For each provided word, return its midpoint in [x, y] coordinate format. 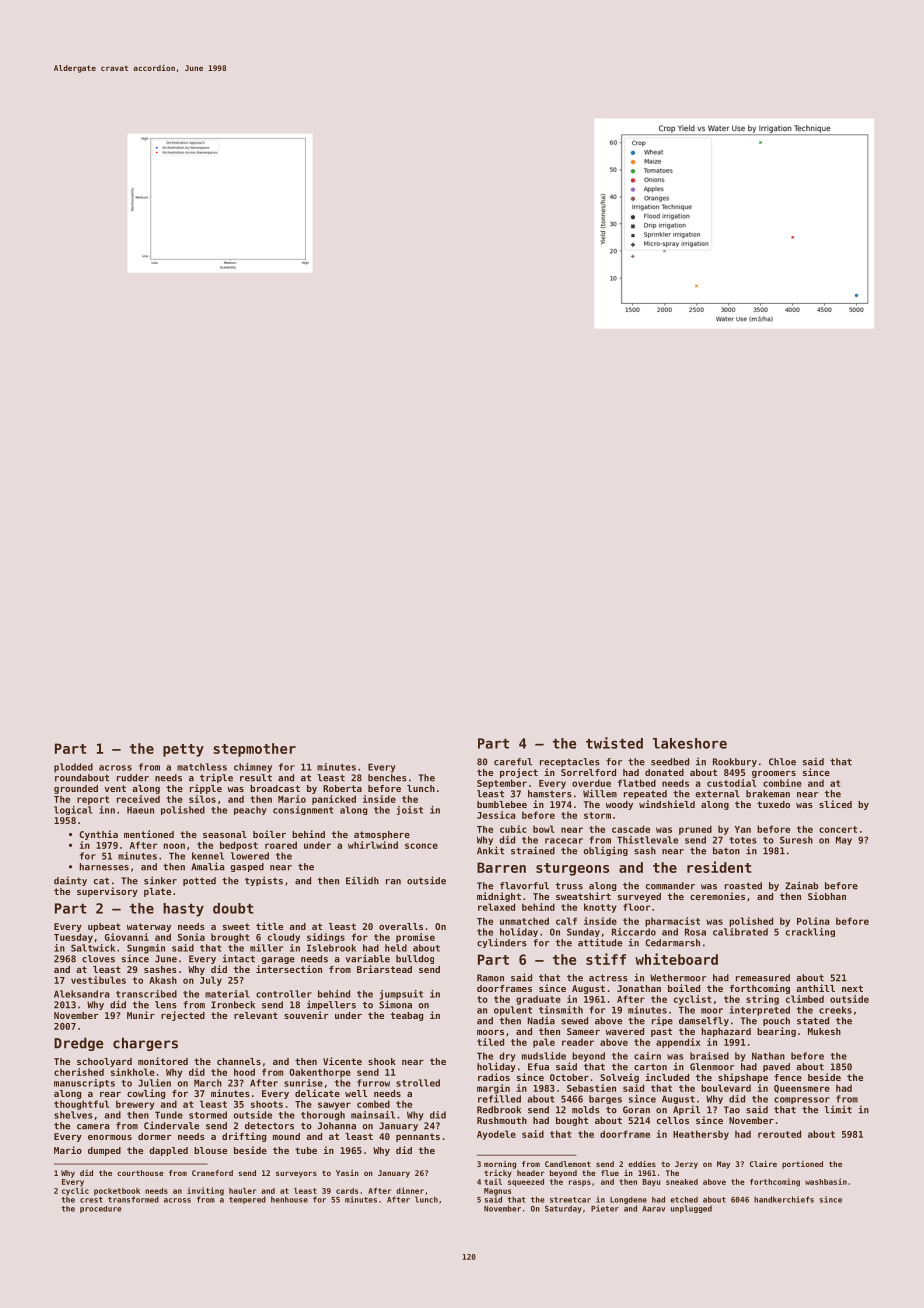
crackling [810, 932]
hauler [242, 1191]
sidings [326, 938]
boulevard [726, 1088]
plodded [73, 768]
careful [513, 762]
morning [500, 1165]
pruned [695, 830]
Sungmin [146, 949]
